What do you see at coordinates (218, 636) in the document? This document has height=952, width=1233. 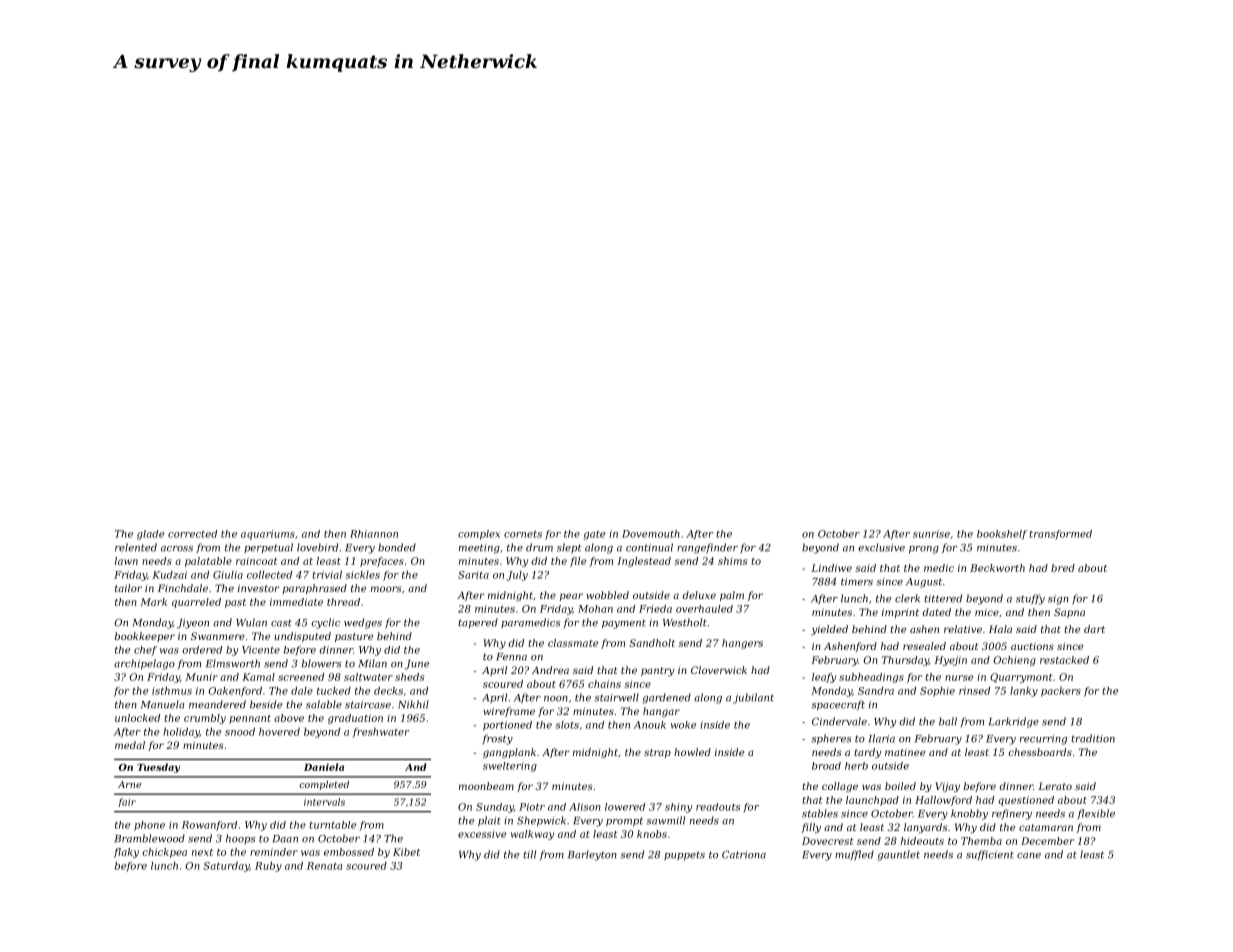 I see `Swanmere` at bounding box center [218, 636].
